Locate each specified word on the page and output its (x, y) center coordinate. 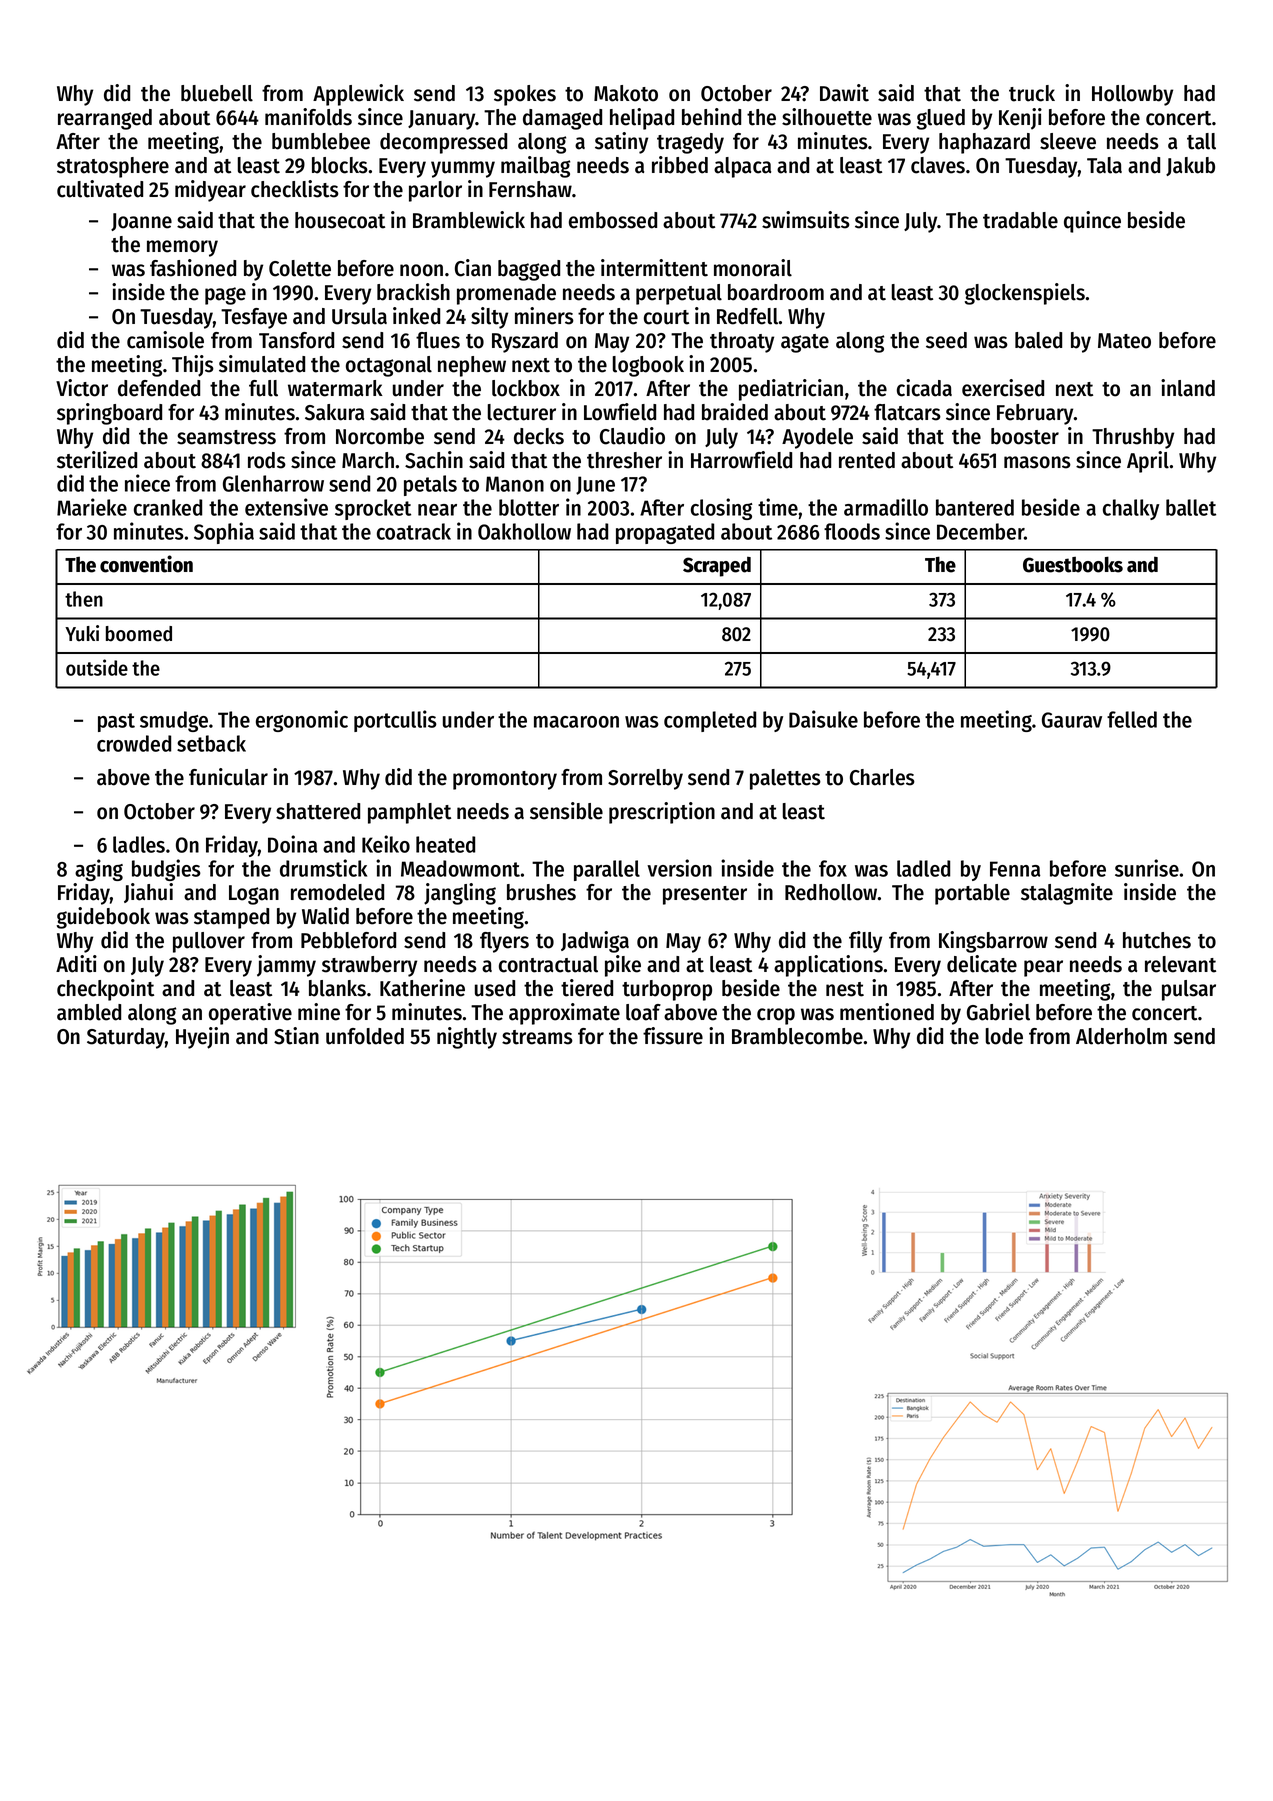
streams (537, 1037)
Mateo (1124, 341)
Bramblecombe (797, 1036)
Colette (300, 268)
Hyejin (202, 1038)
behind (711, 117)
